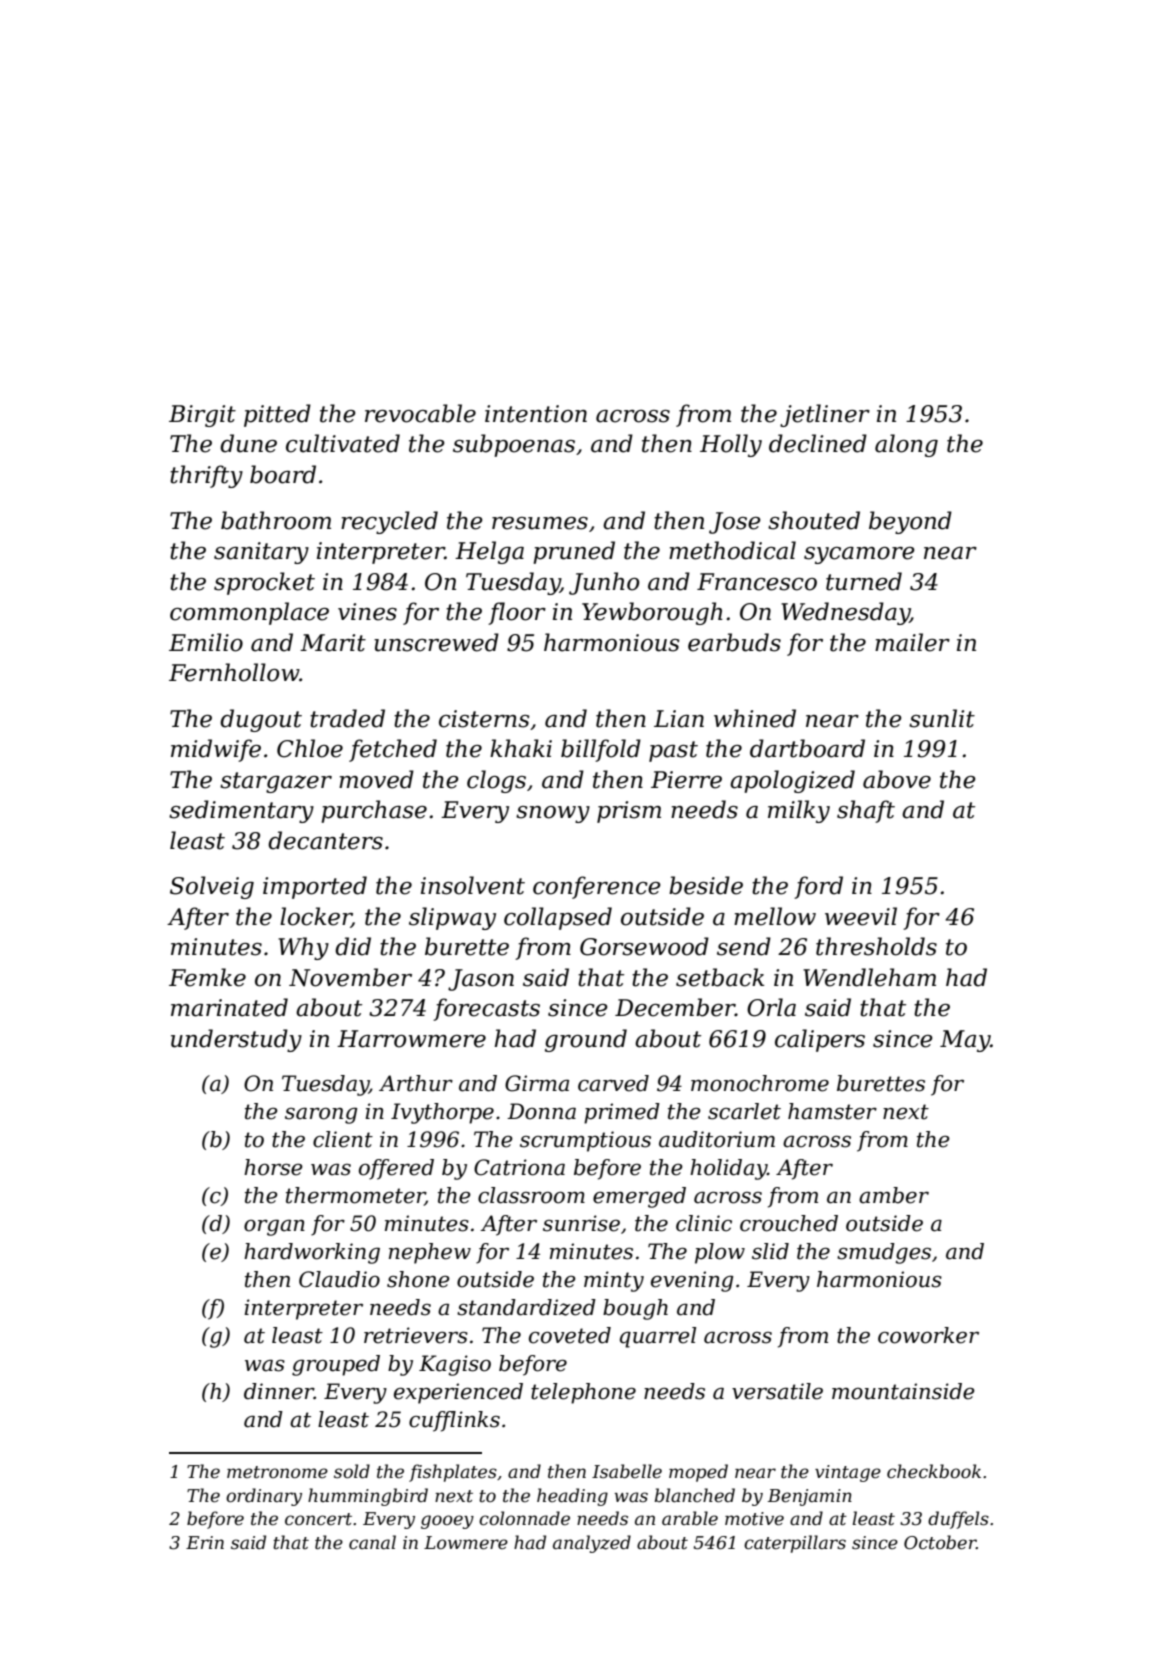 Image resolution: width=1165 pixels, height=1654 pixels. Describe the element at coordinates (536, 414) in the image. I see `intention` at that location.
